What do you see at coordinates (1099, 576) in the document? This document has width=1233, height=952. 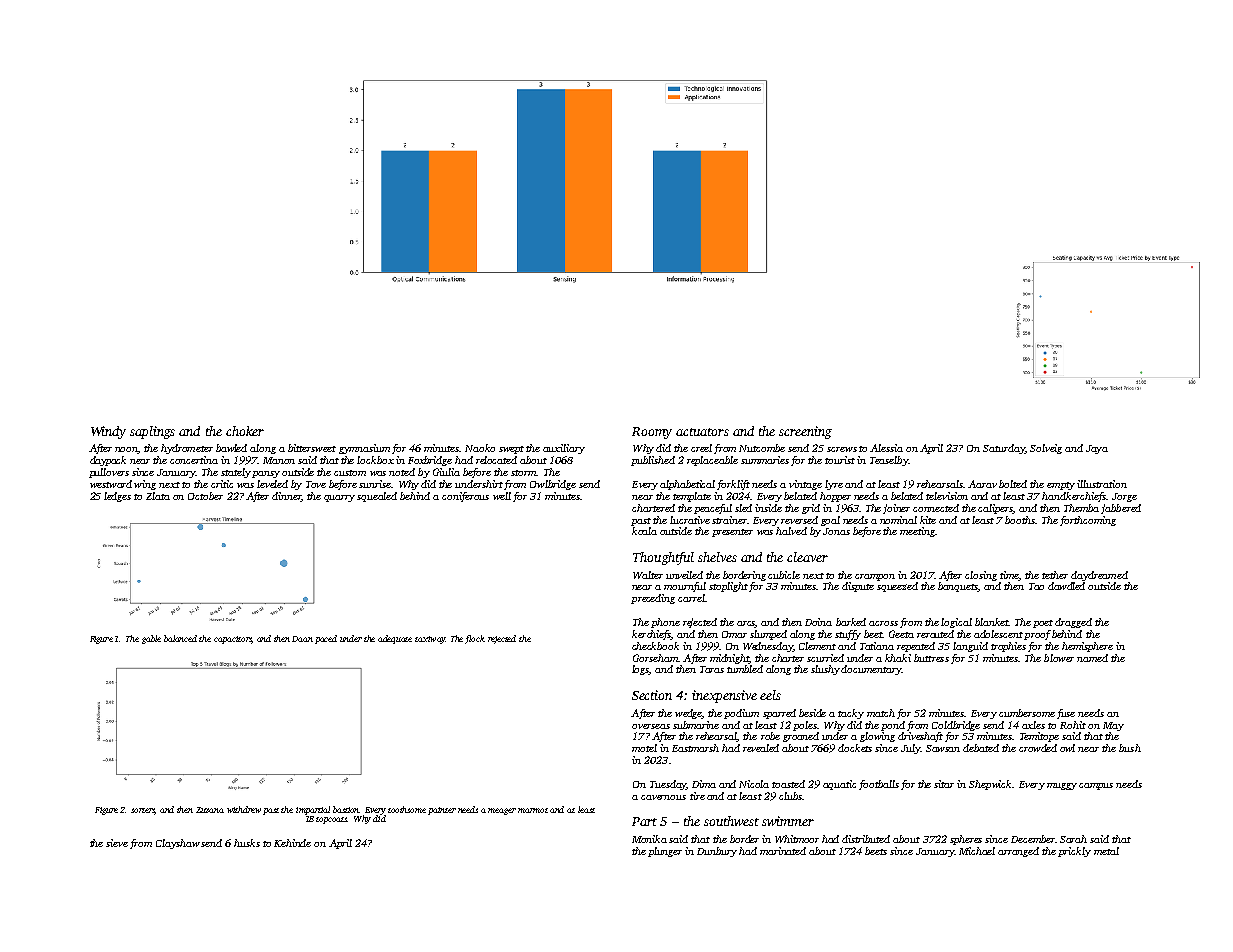 I see `daydreamed` at bounding box center [1099, 576].
